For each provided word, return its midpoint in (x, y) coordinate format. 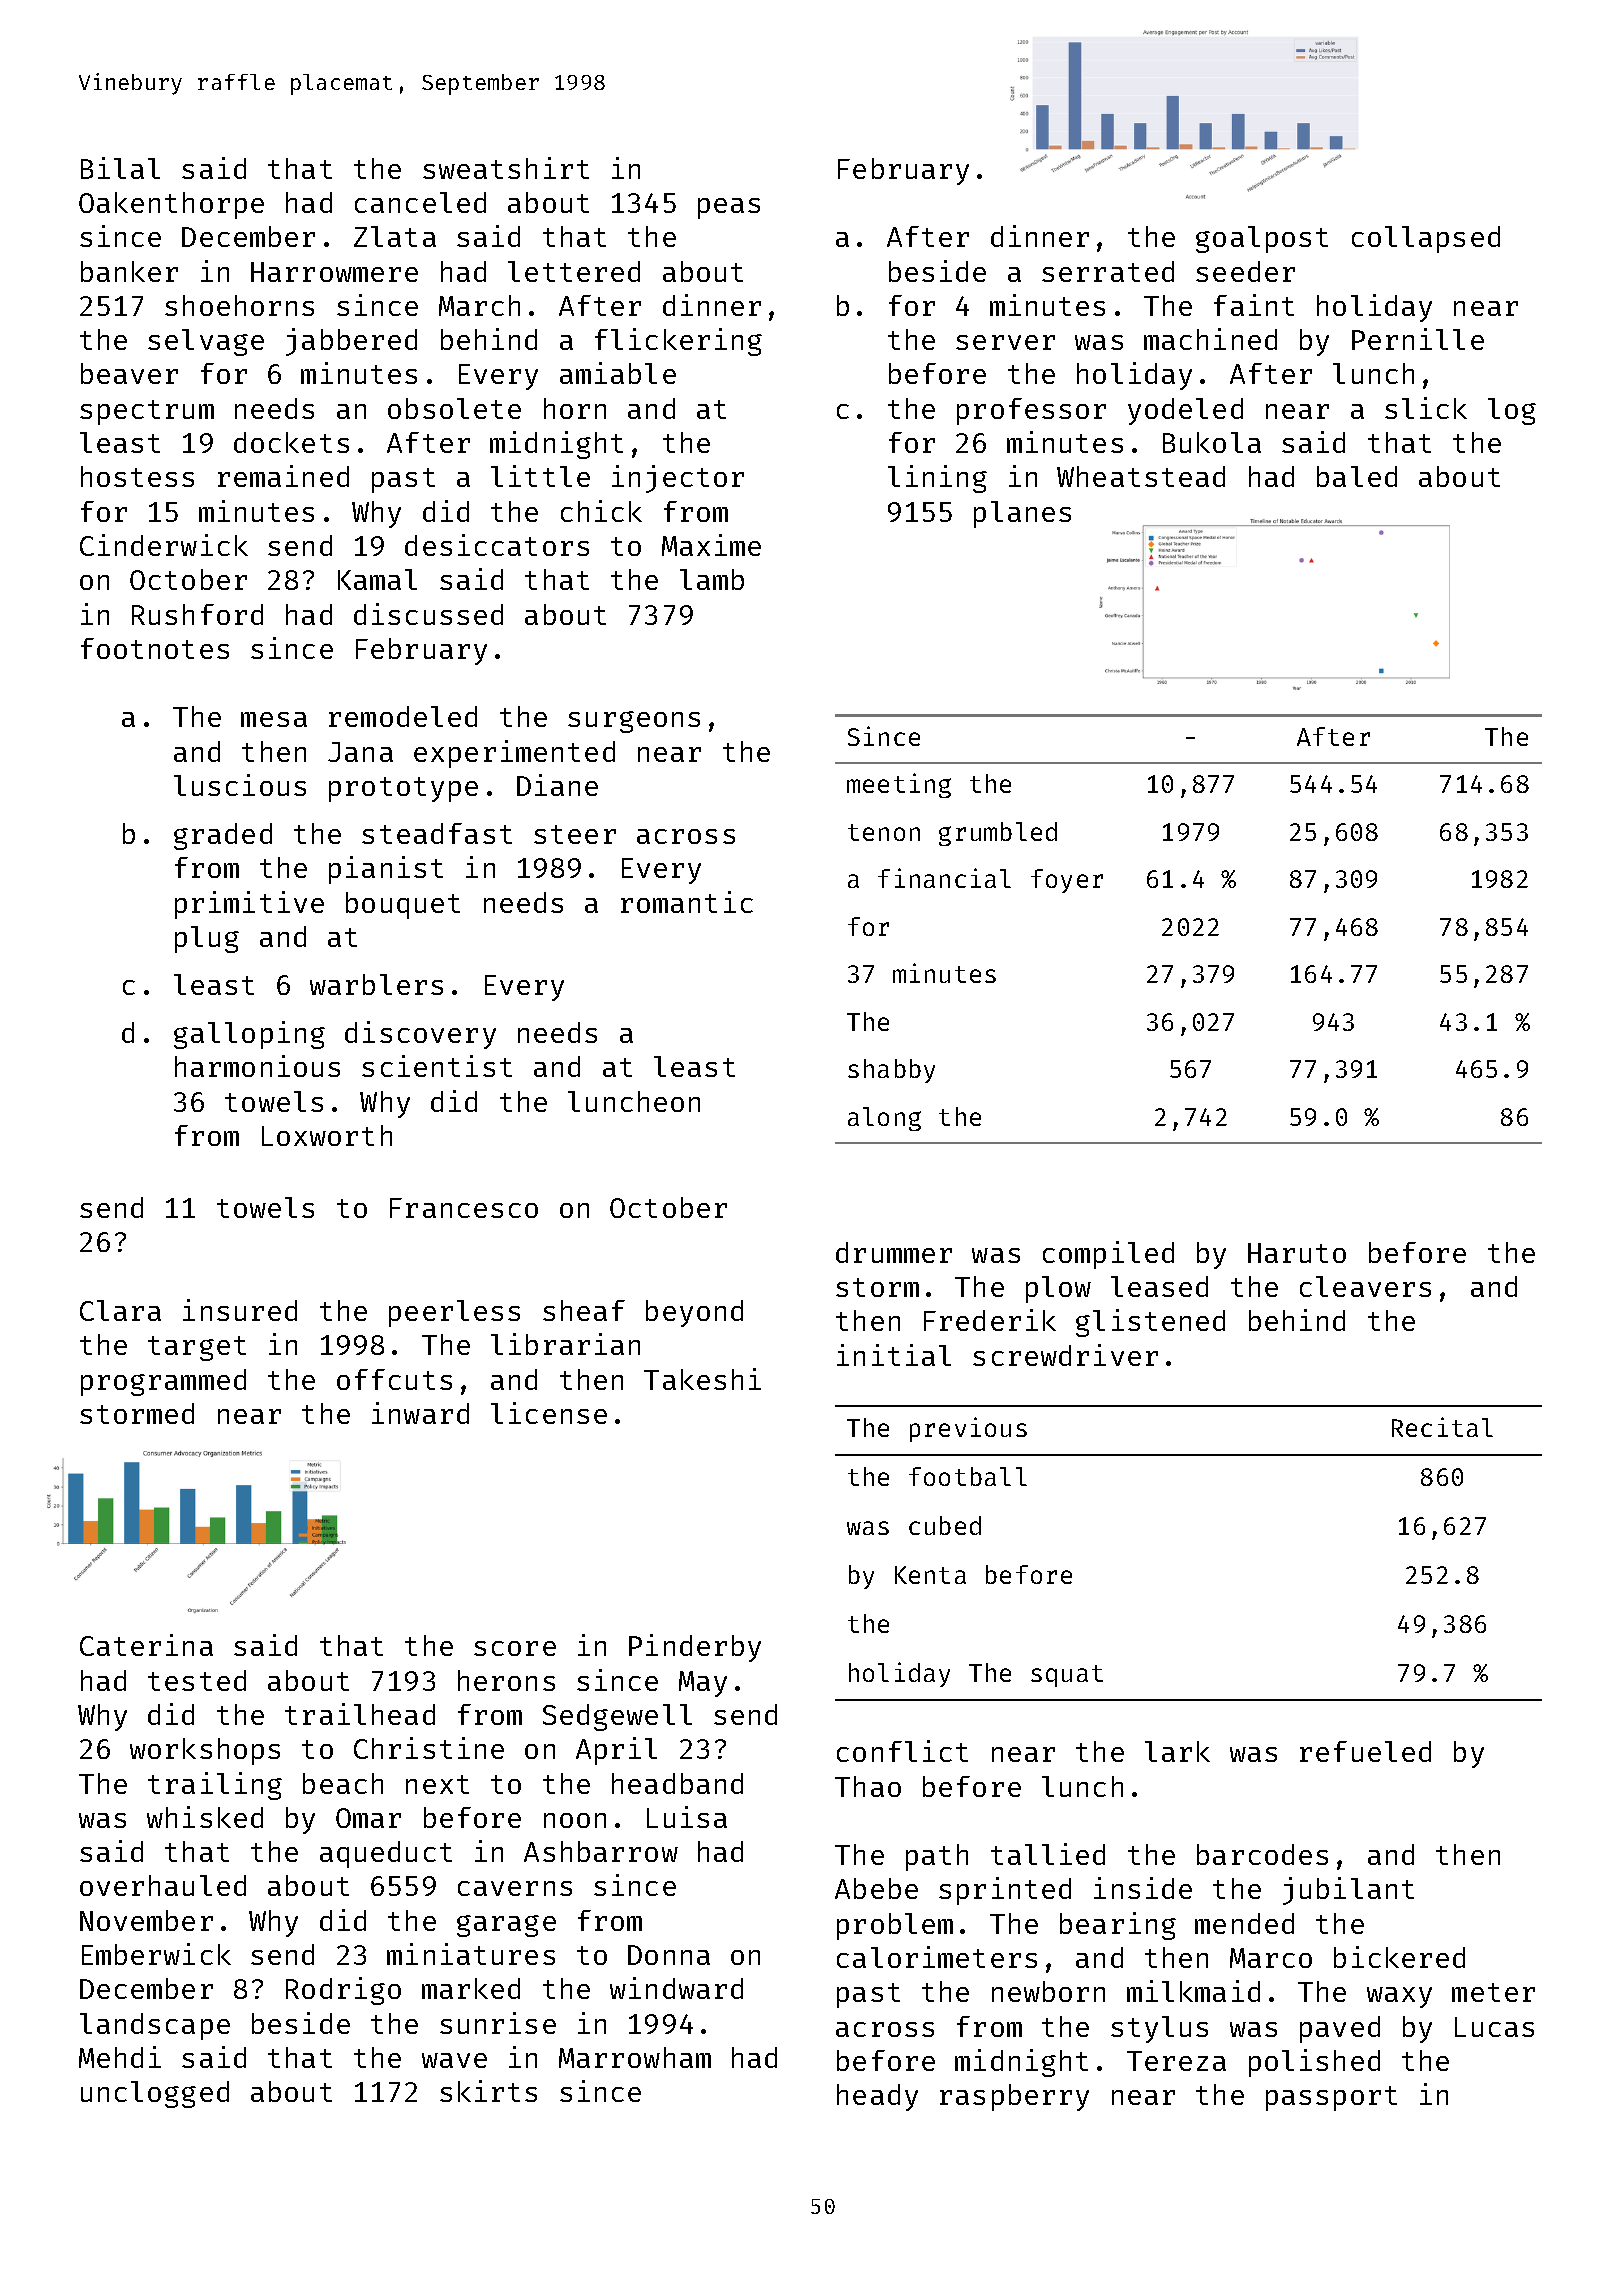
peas (729, 208)
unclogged (155, 2094)
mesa (274, 719)
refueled (1365, 1751)
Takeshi (702, 1379)
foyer (1067, 881)
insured (240, 1310)
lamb (712, 579)
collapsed (1426, 239)
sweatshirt (506, 168)
